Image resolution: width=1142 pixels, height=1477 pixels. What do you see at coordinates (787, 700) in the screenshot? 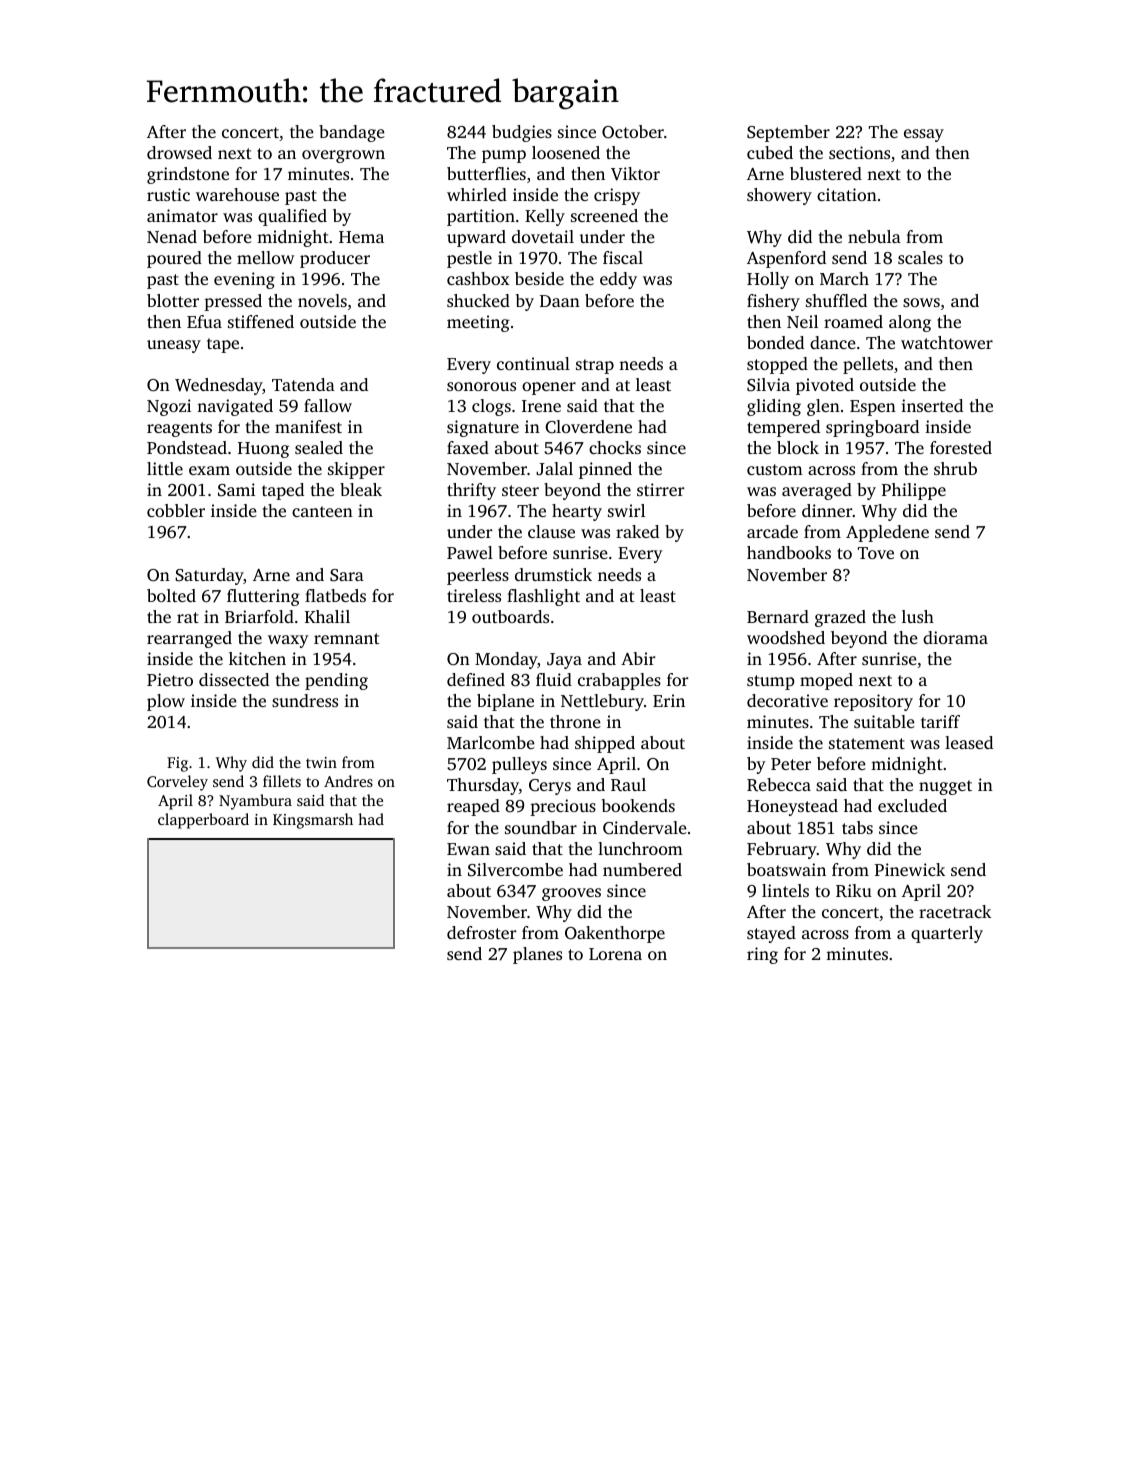
I see `decorative` at bounding box center [787, 700].
